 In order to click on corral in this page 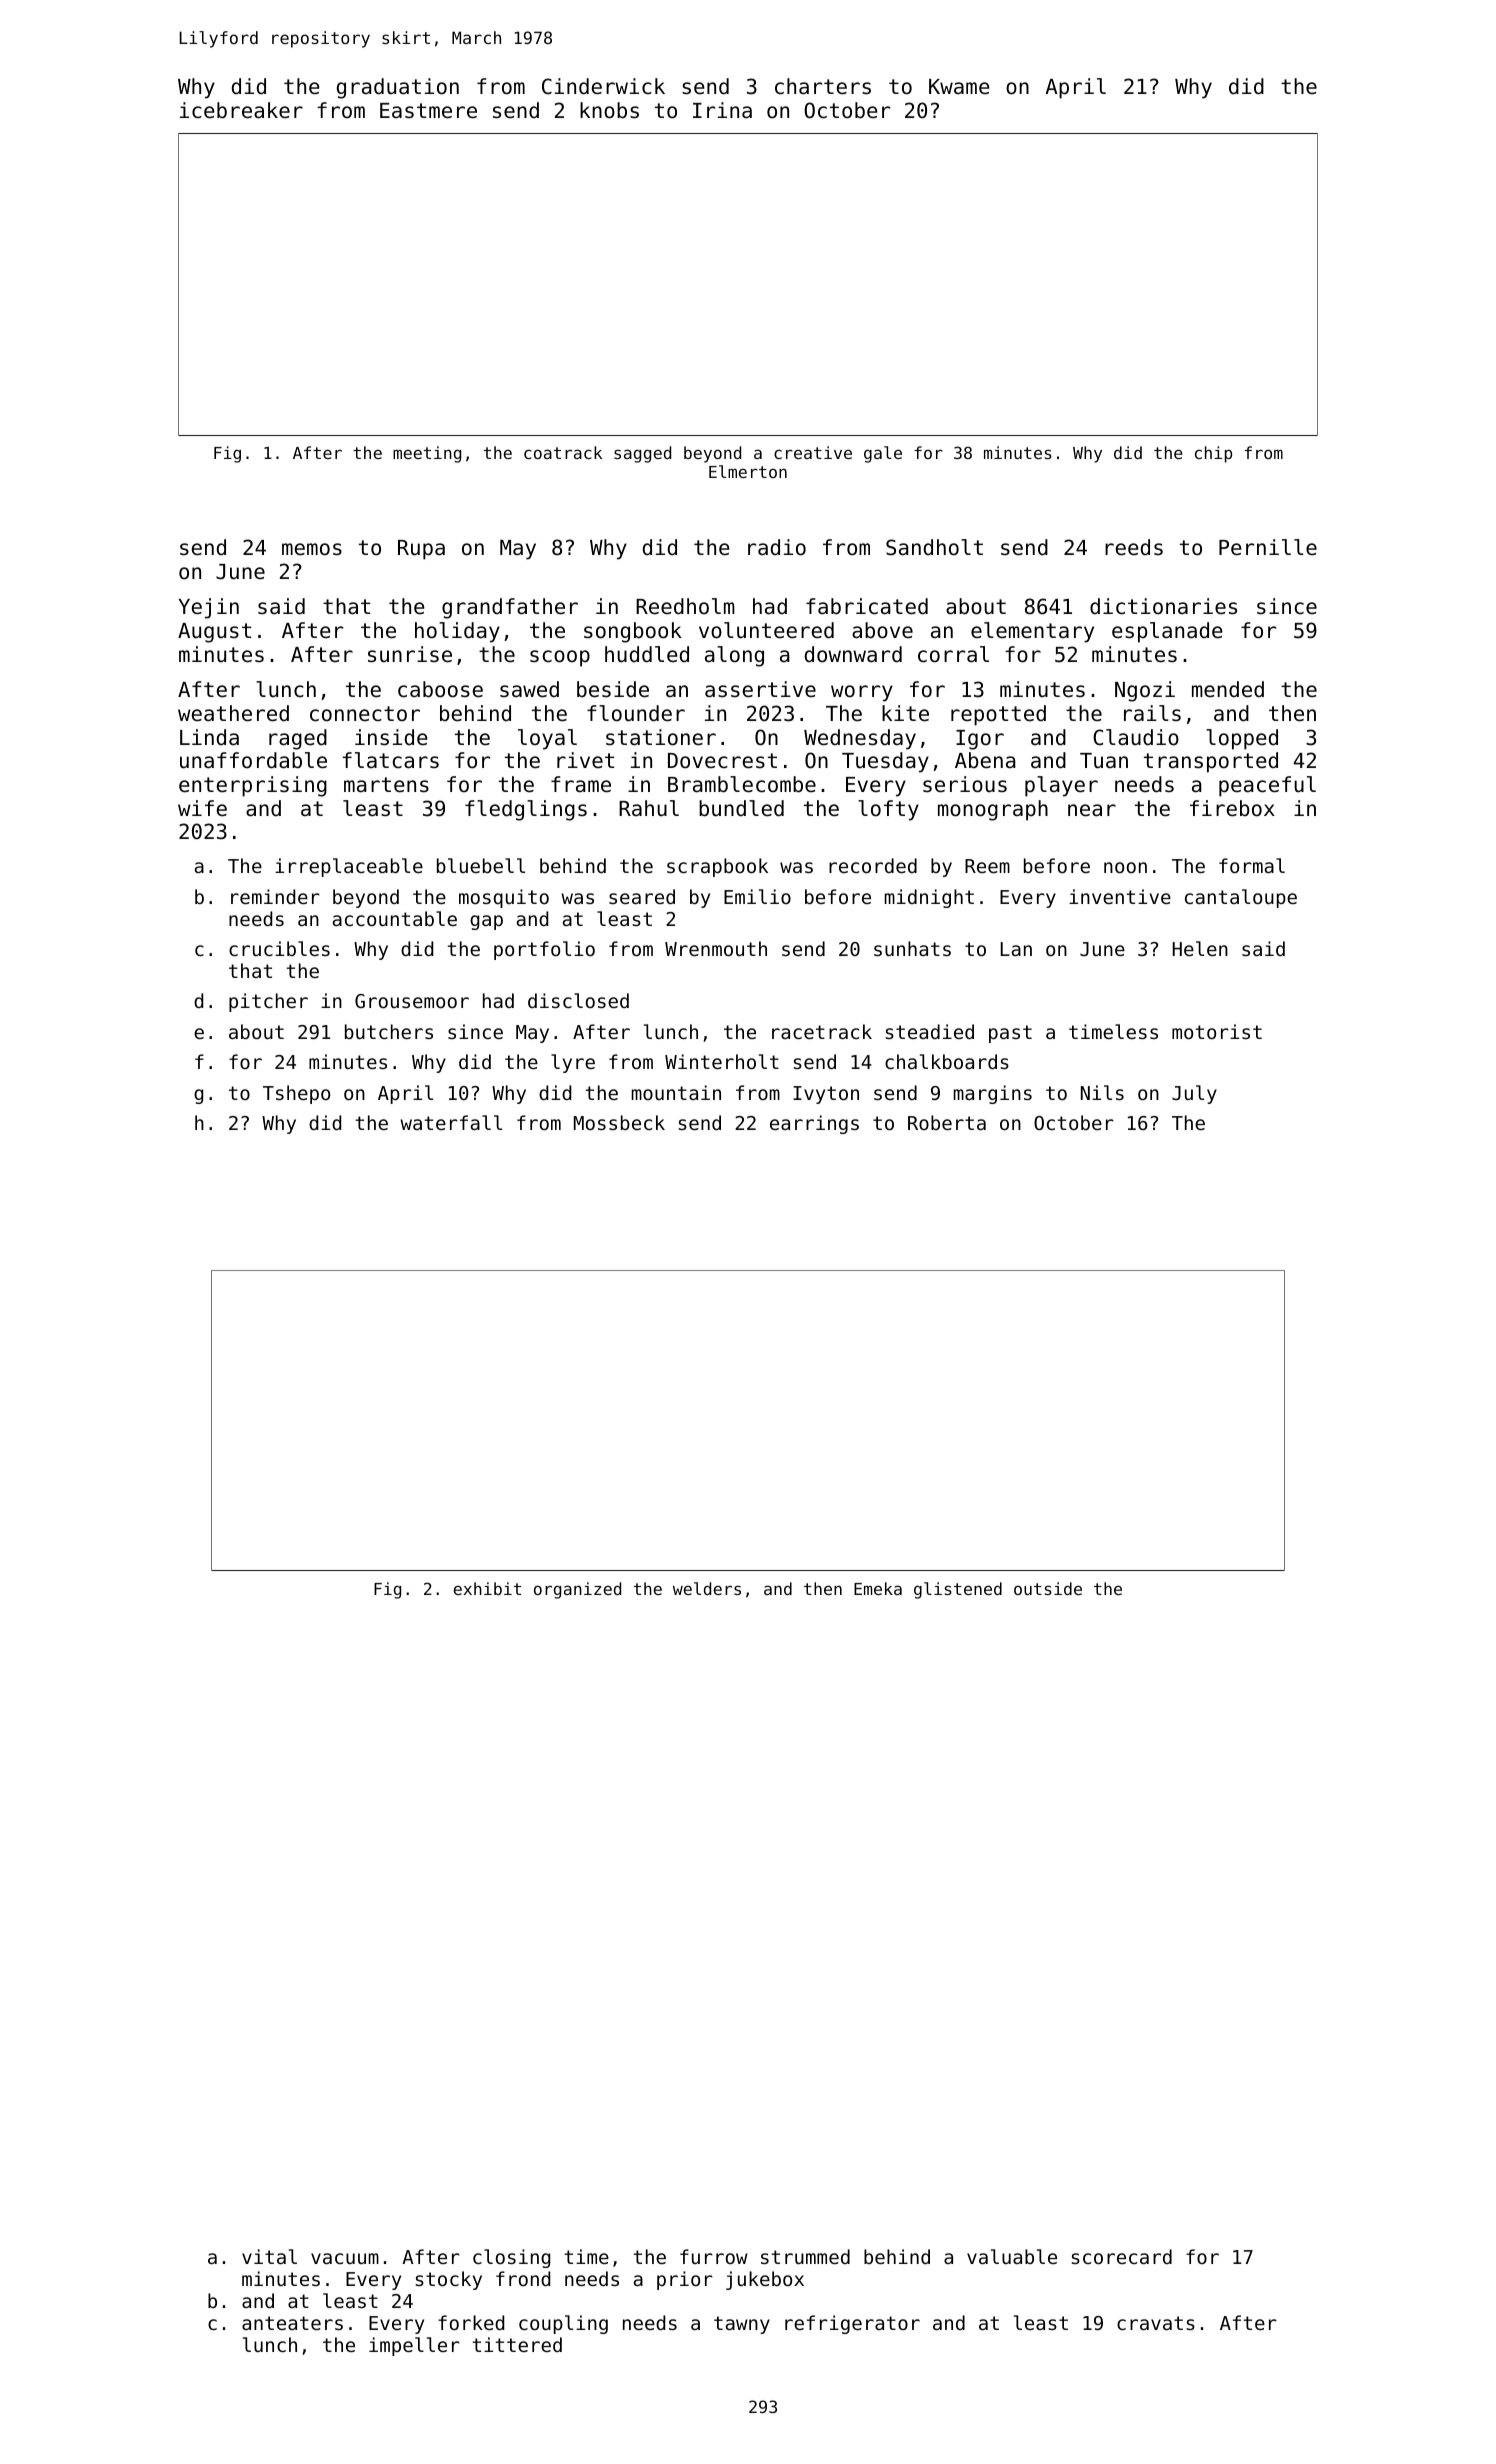, I will do `click(953, 654)`.
